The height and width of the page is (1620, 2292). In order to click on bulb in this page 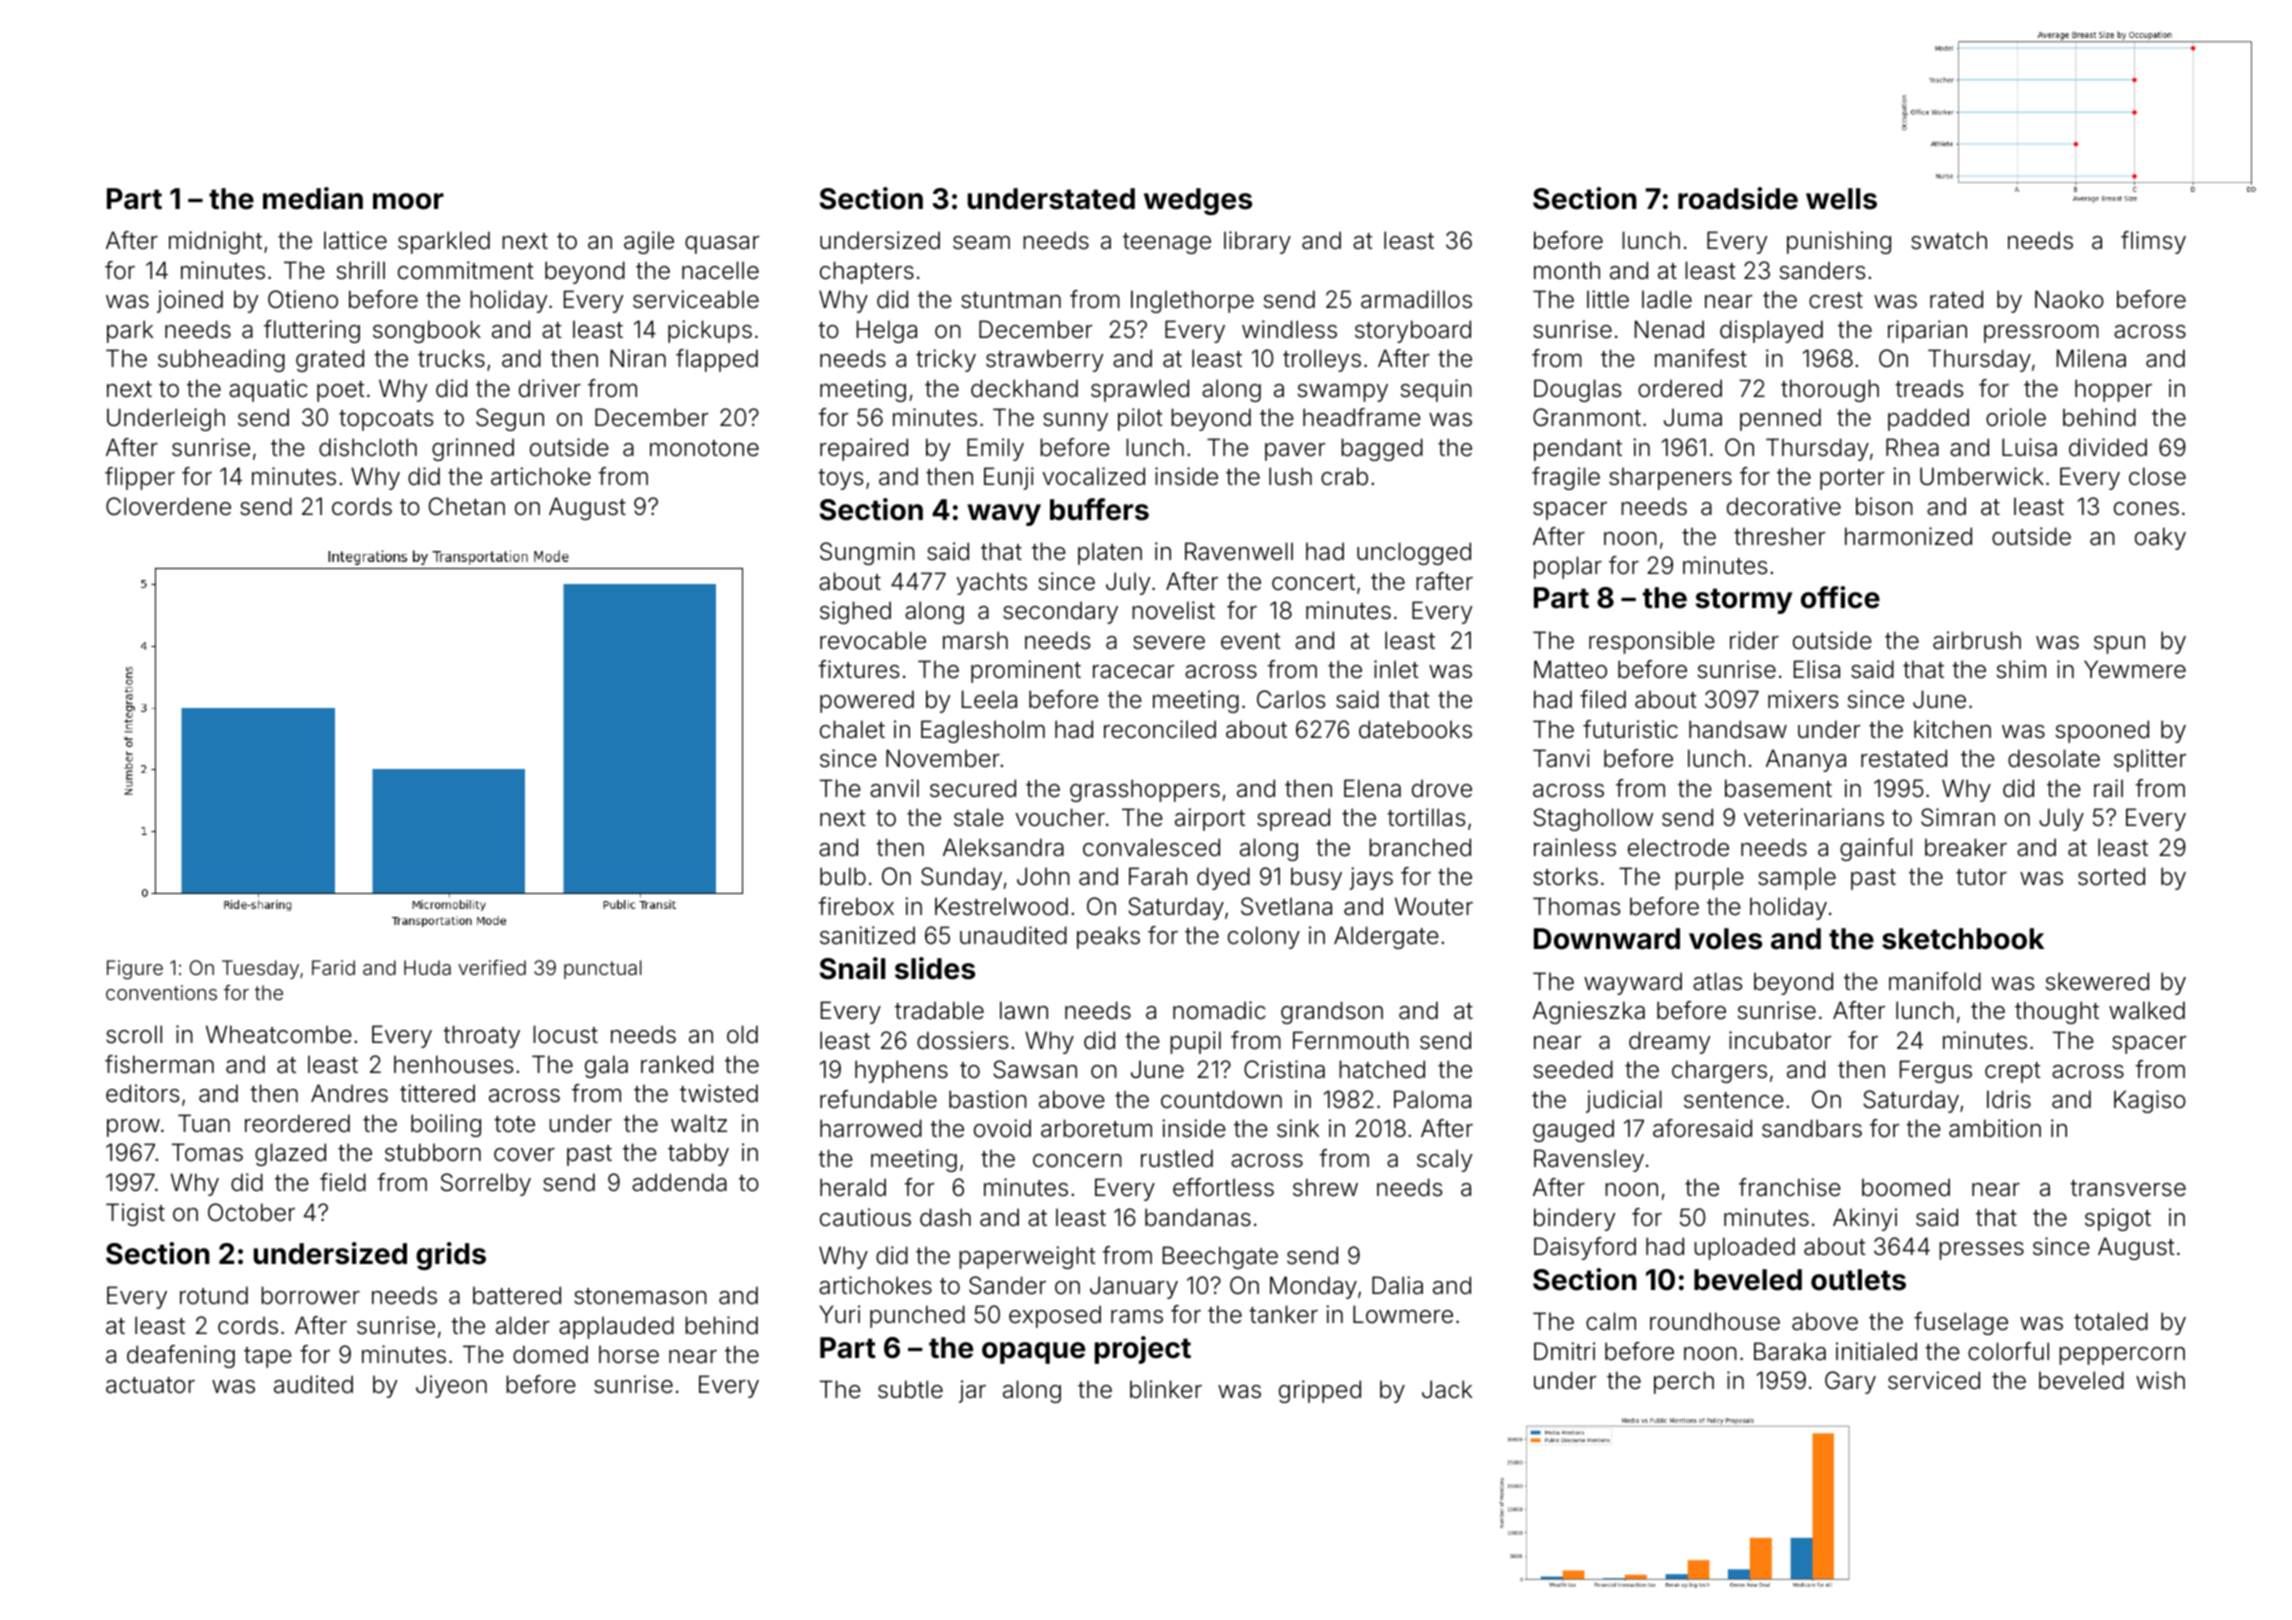, I will do `click(843, 876)`.
